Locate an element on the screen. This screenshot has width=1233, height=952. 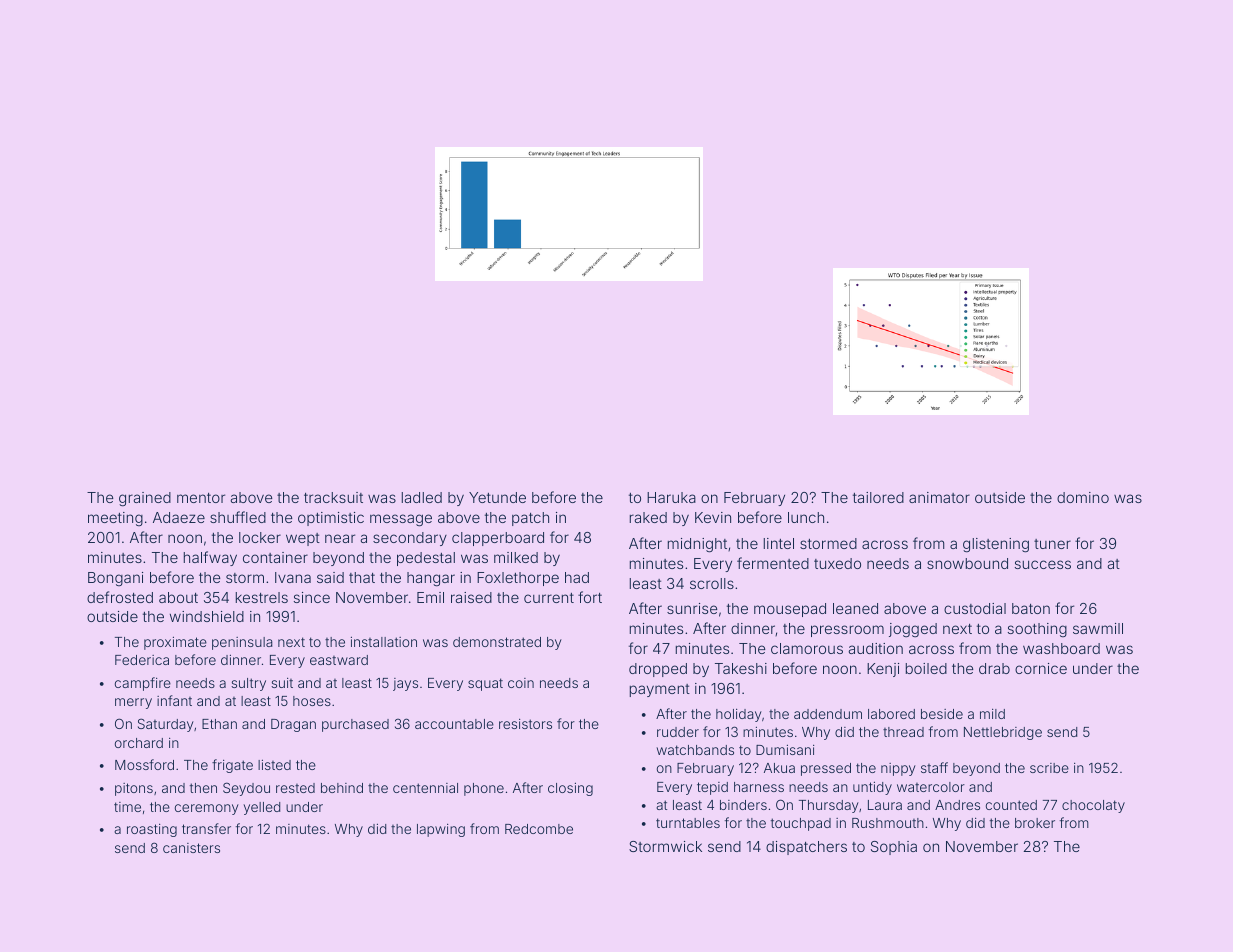
Adaeze is located at coordinates (179, 517).
